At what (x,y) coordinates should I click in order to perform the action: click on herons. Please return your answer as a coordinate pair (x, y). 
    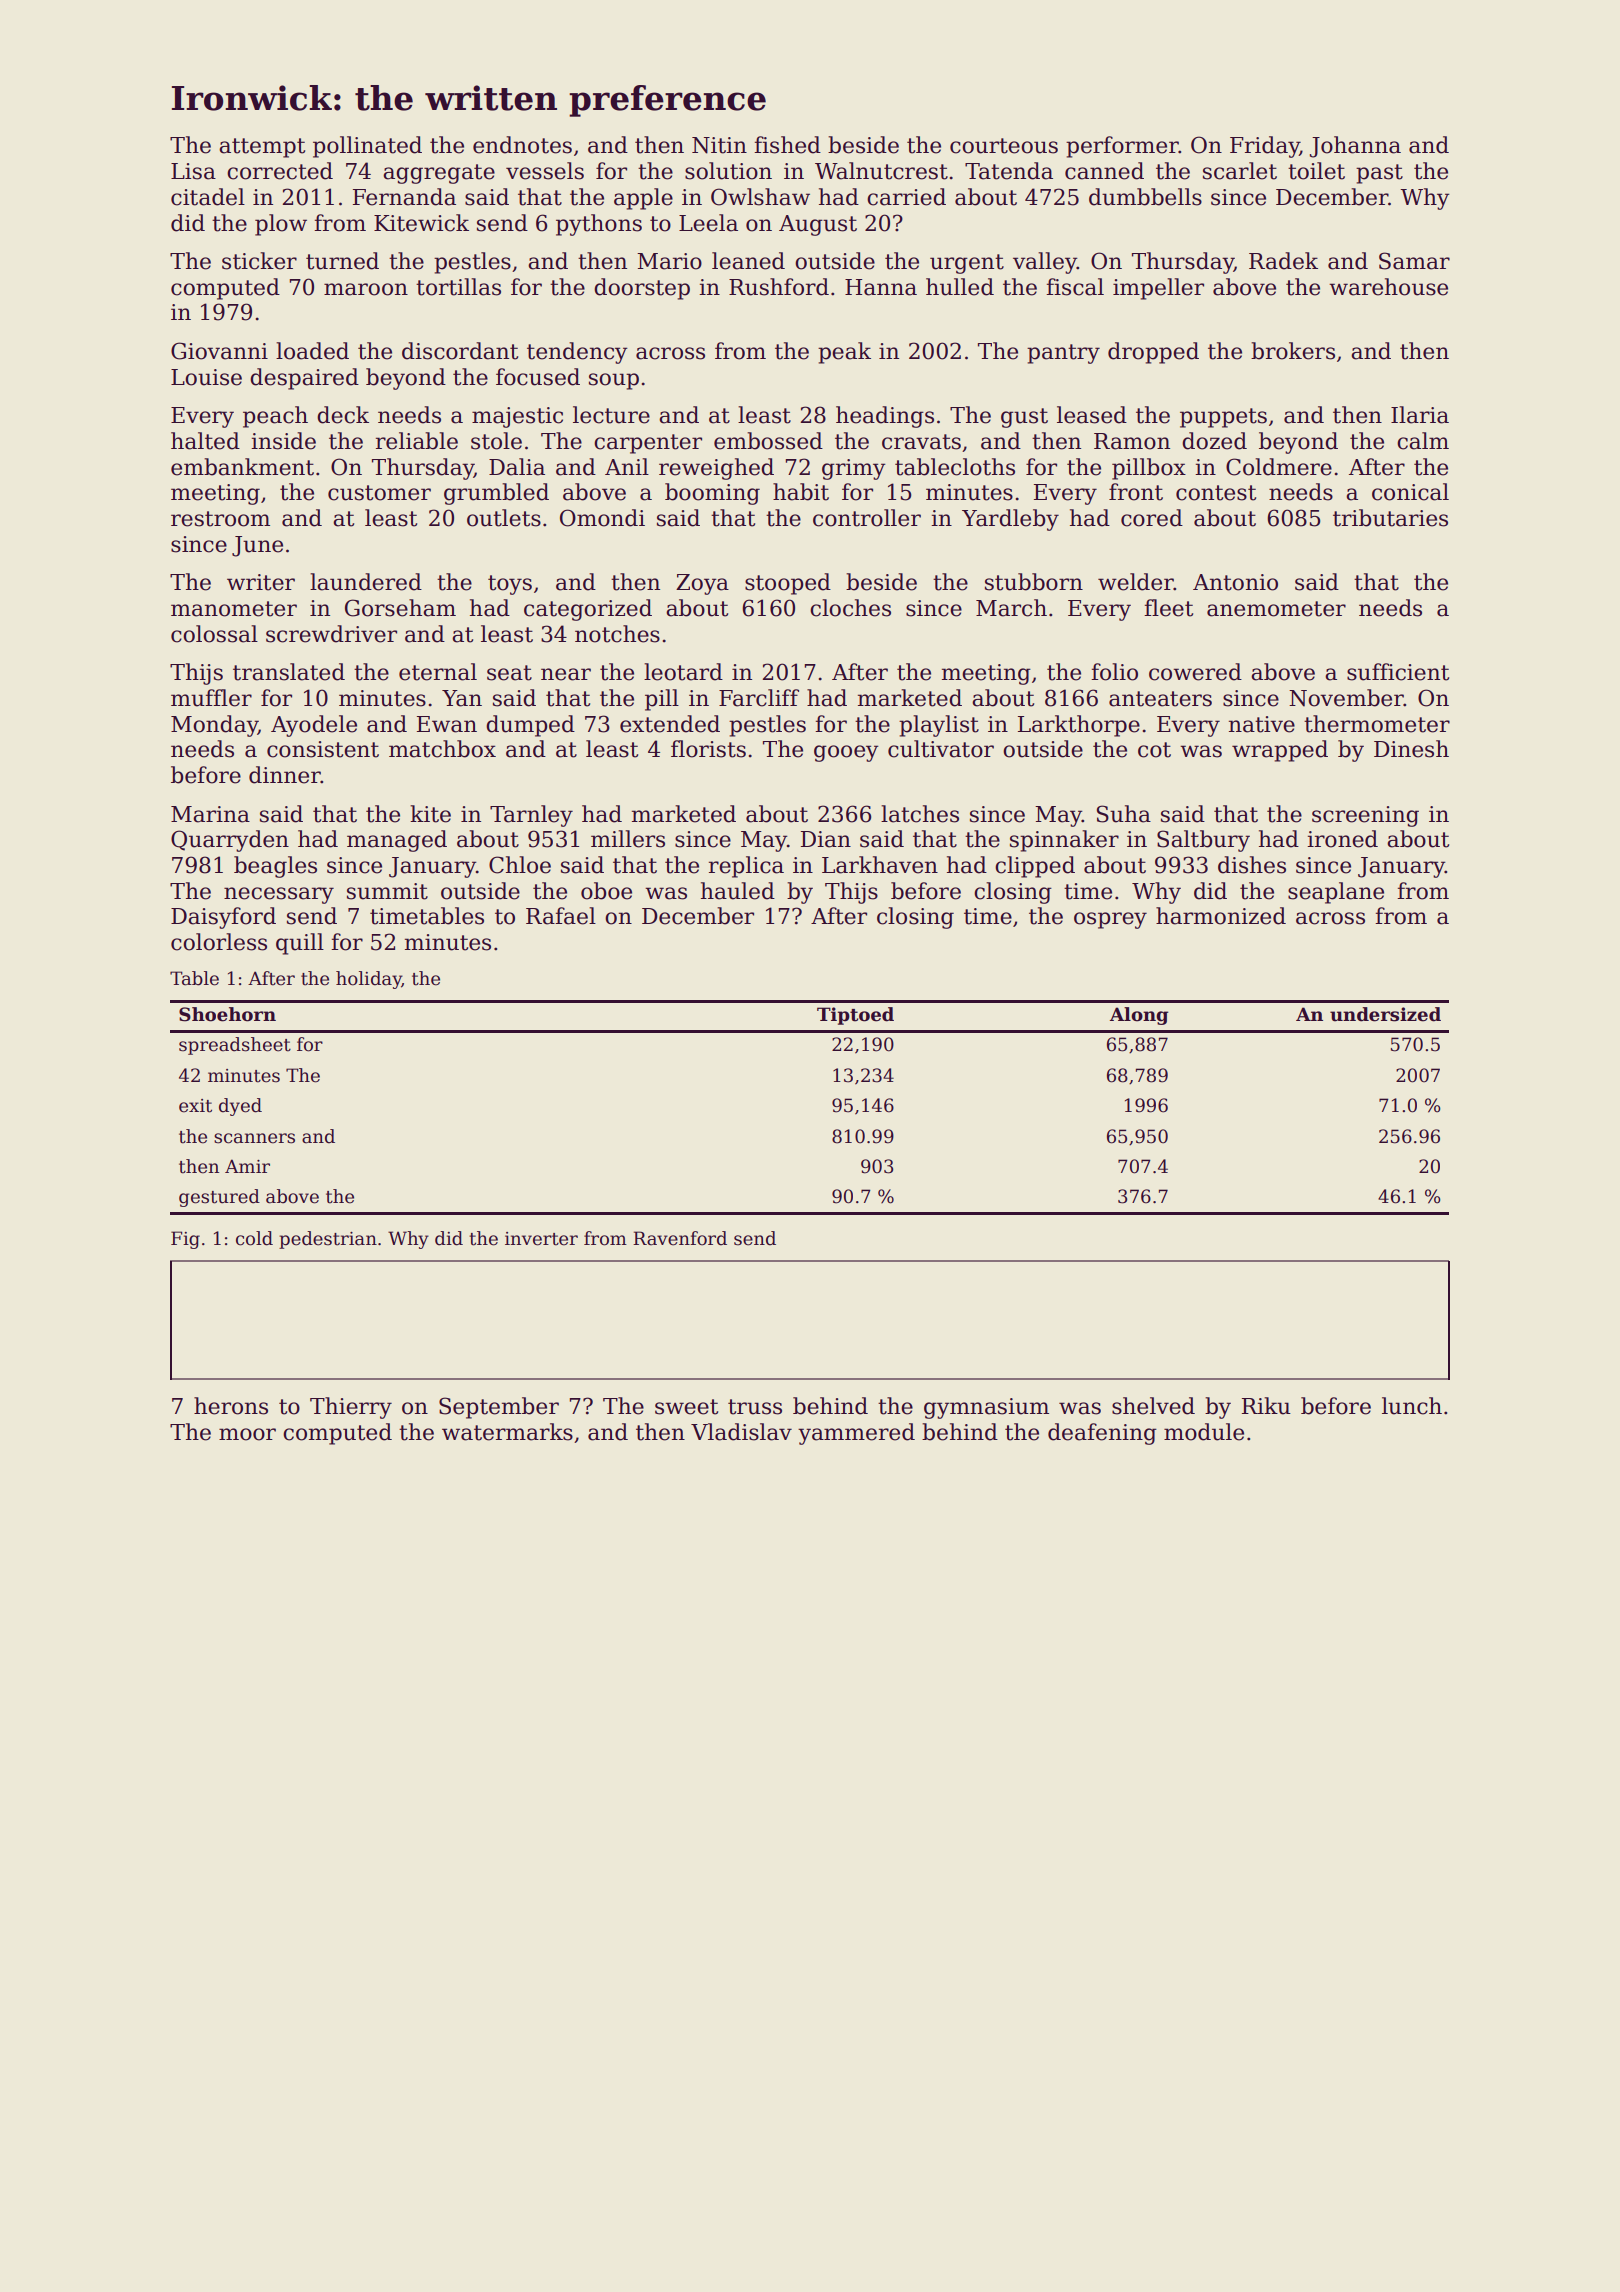
    Looking at the image, I should click on (231, 1406).
